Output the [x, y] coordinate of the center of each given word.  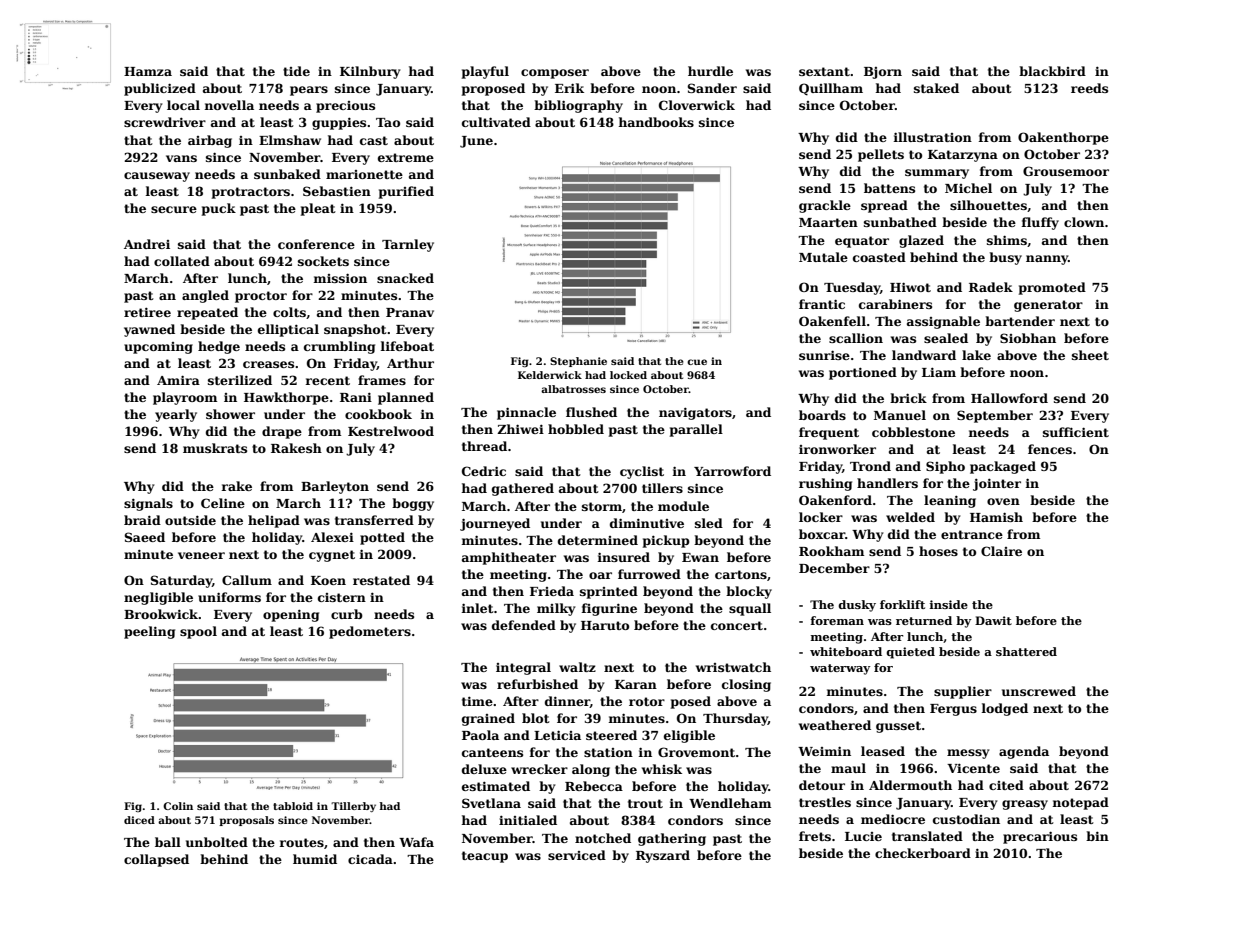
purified [406, 192]
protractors [251, 193]
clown [1084, 222]
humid [315, 859]
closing [746, 685]
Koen [328, 580]
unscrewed [1039, 691]
